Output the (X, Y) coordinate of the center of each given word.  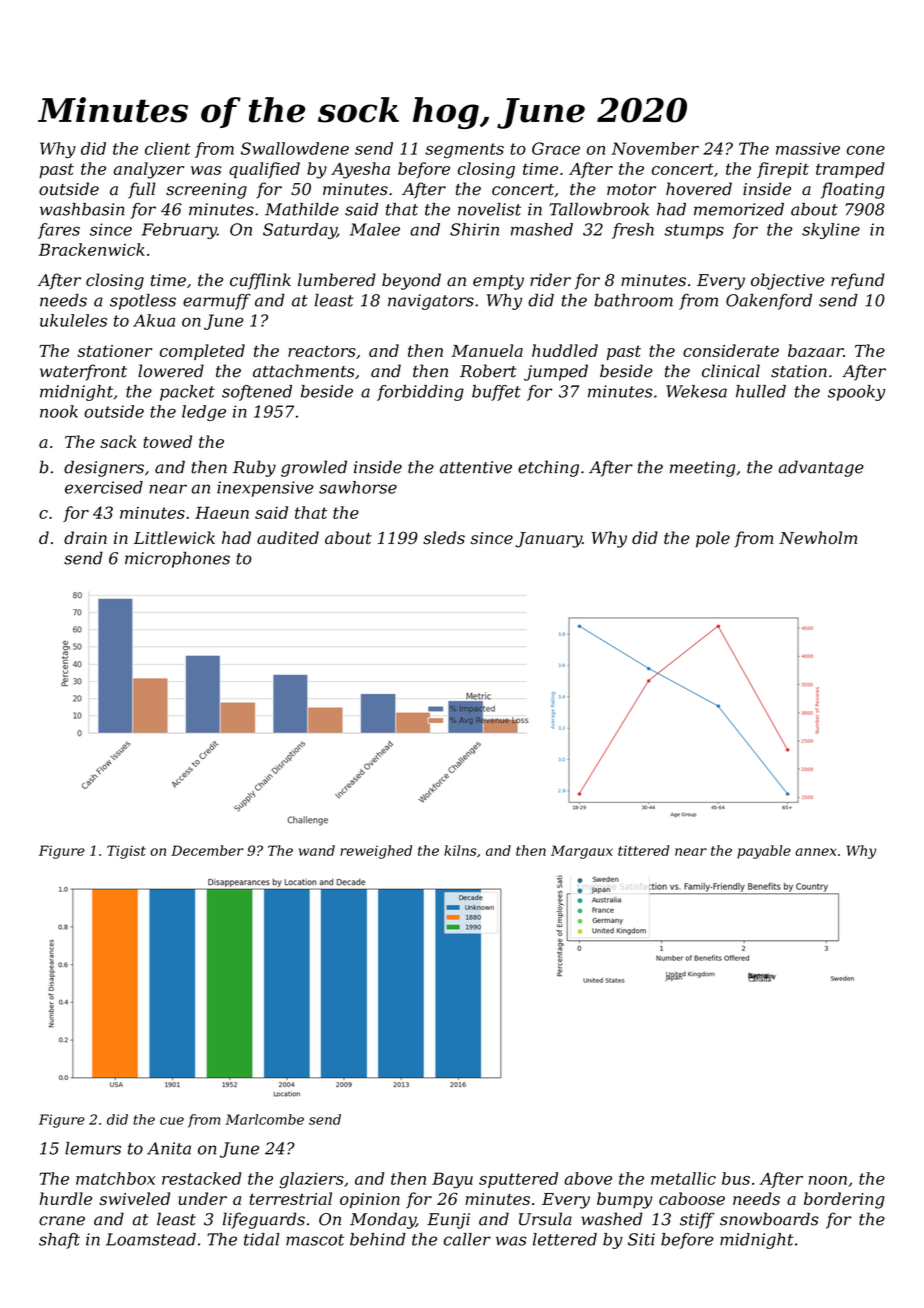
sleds (444, 538)
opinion (370, 1201)
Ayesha (360, 170)
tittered (643, 850)
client (168, 148)
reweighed (376, 852)
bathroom (633, 300)
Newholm (818, 537)
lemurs (93, 1148)
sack (118, 441)
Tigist (126, 852)
